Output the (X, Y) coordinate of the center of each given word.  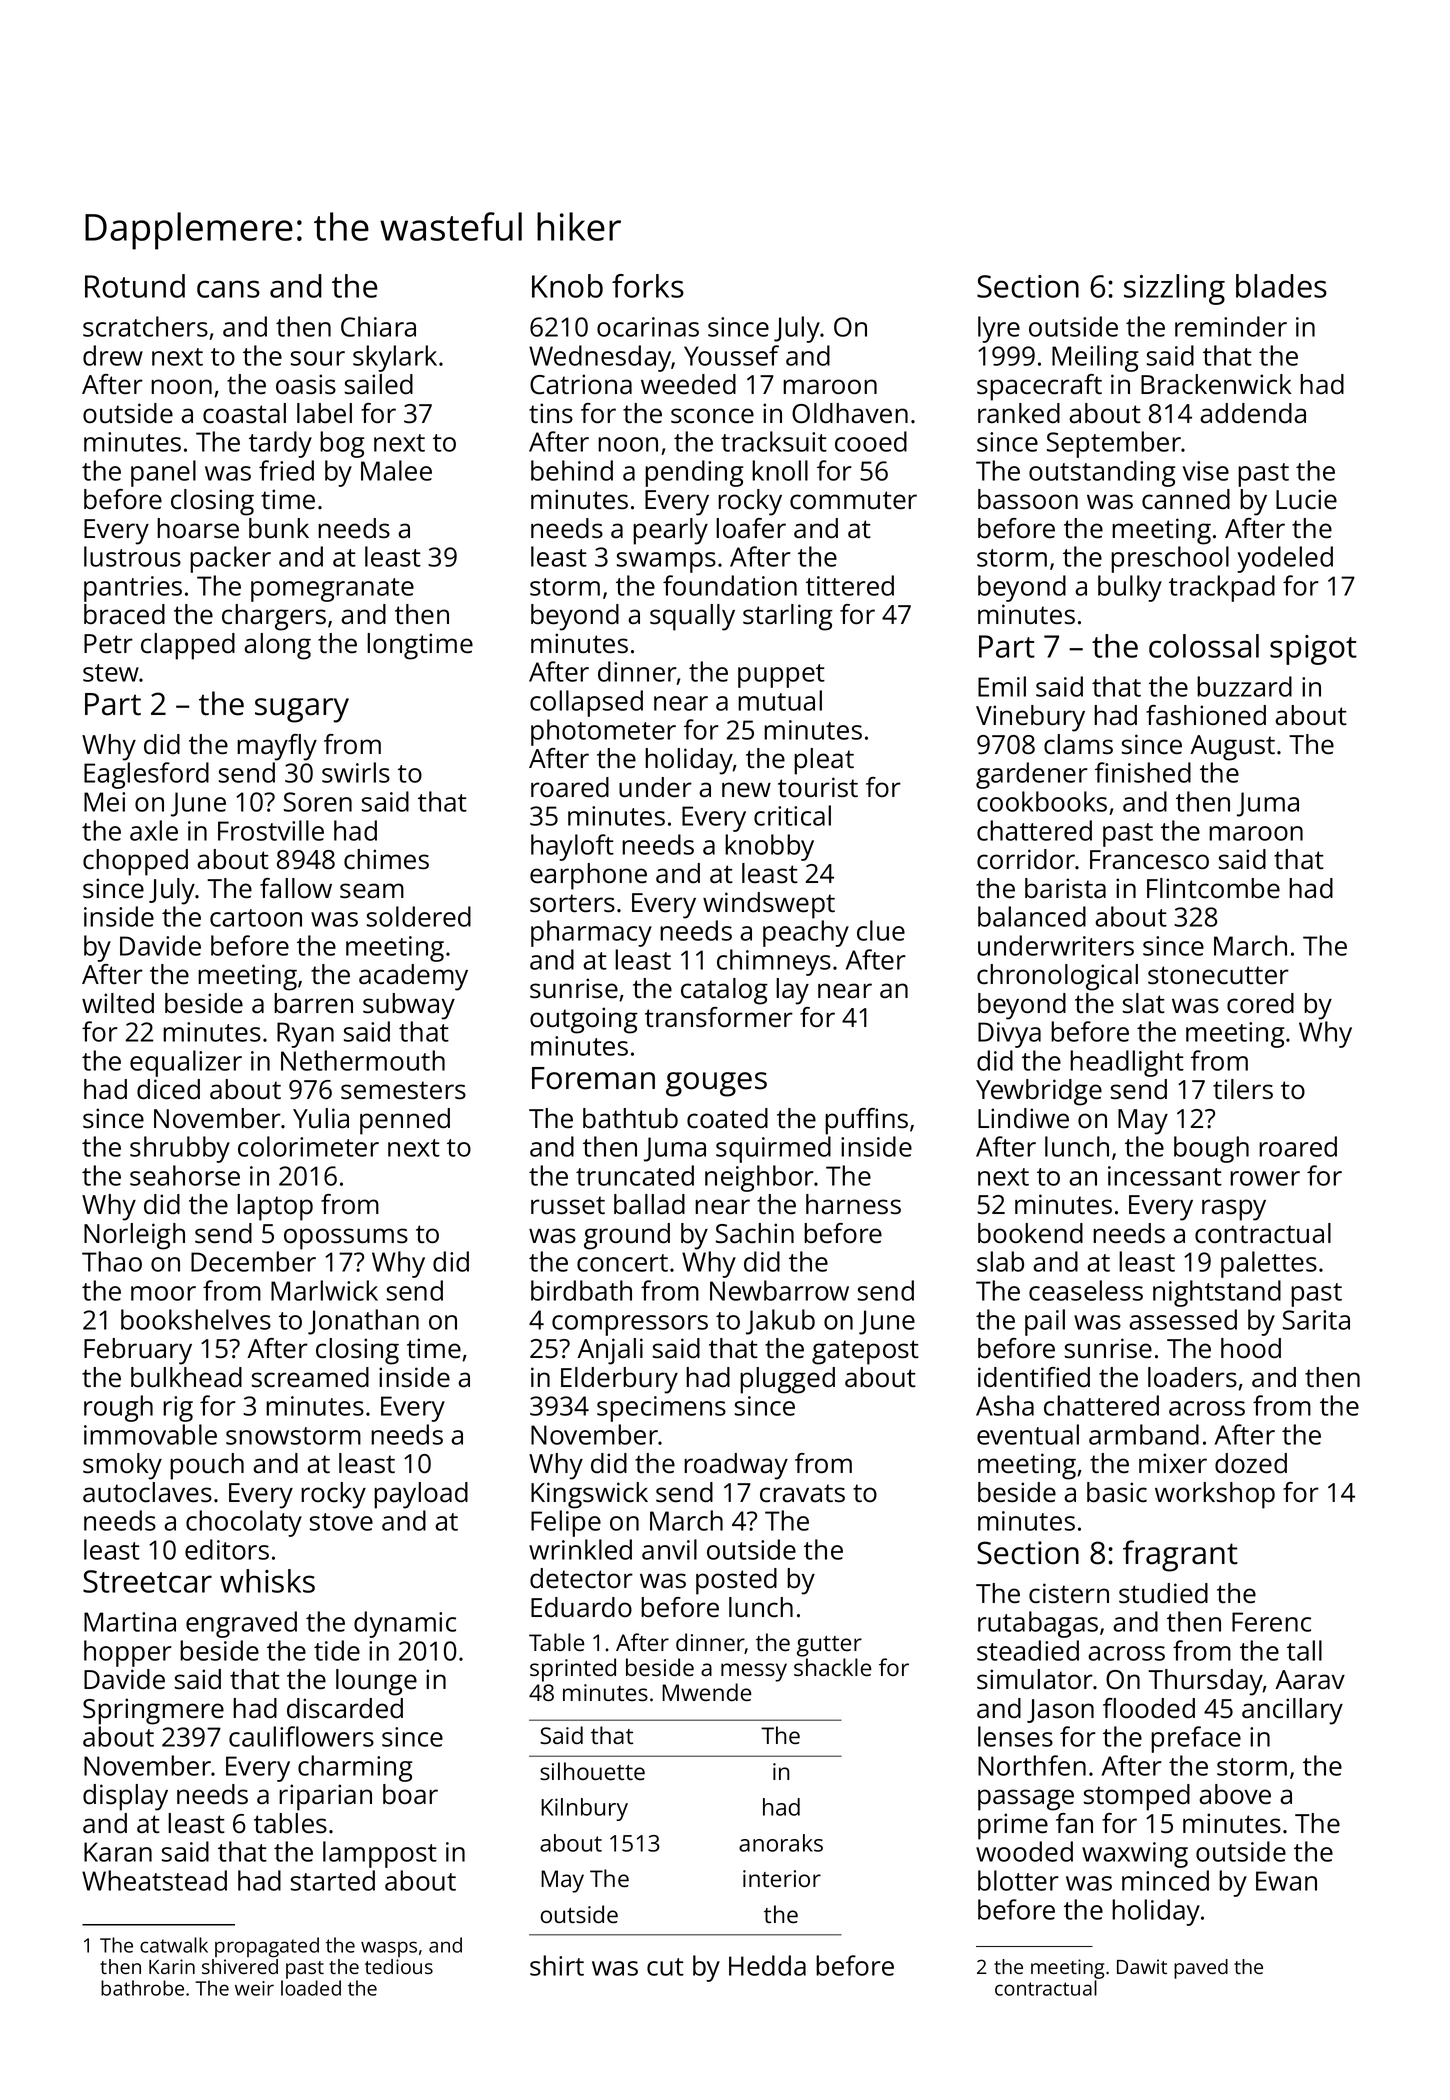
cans (228, 289)
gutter (829, 1646)
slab (1000, 1261)
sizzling (1174, 289)
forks (648, 286)
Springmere (153, 1711)
